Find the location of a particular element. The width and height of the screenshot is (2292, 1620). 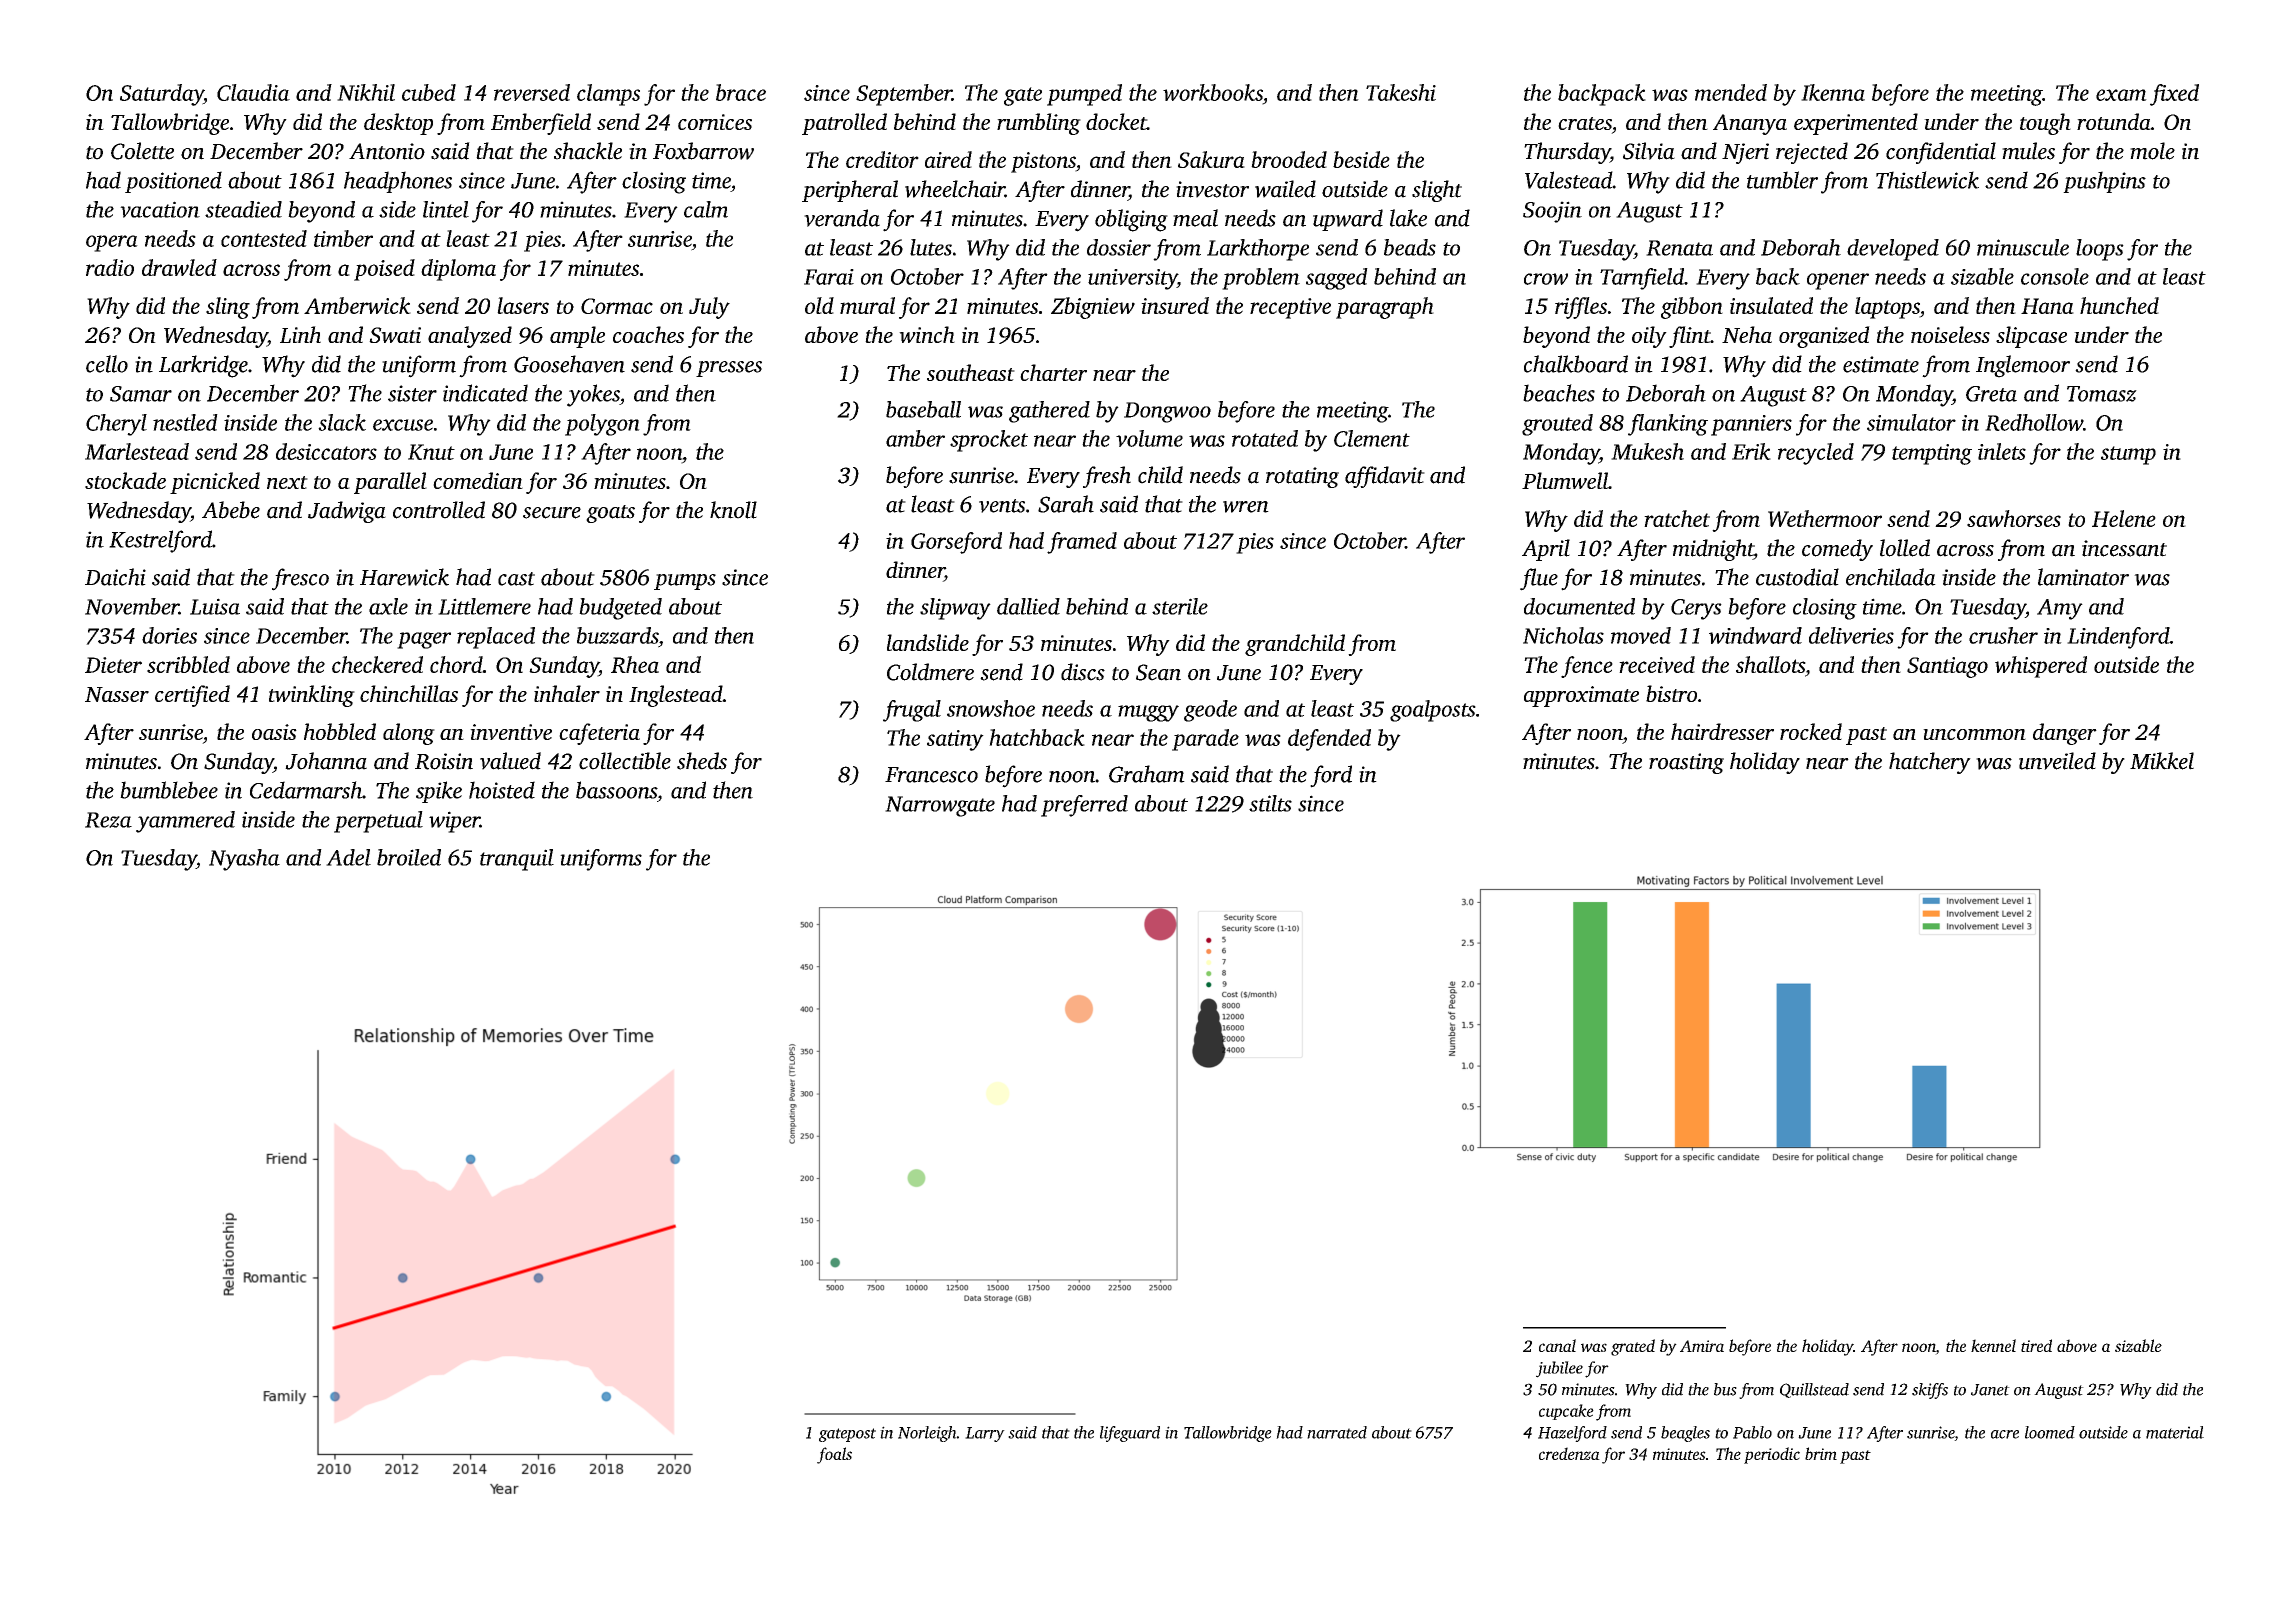

workbooks is located at coordinates (1213, 92).
